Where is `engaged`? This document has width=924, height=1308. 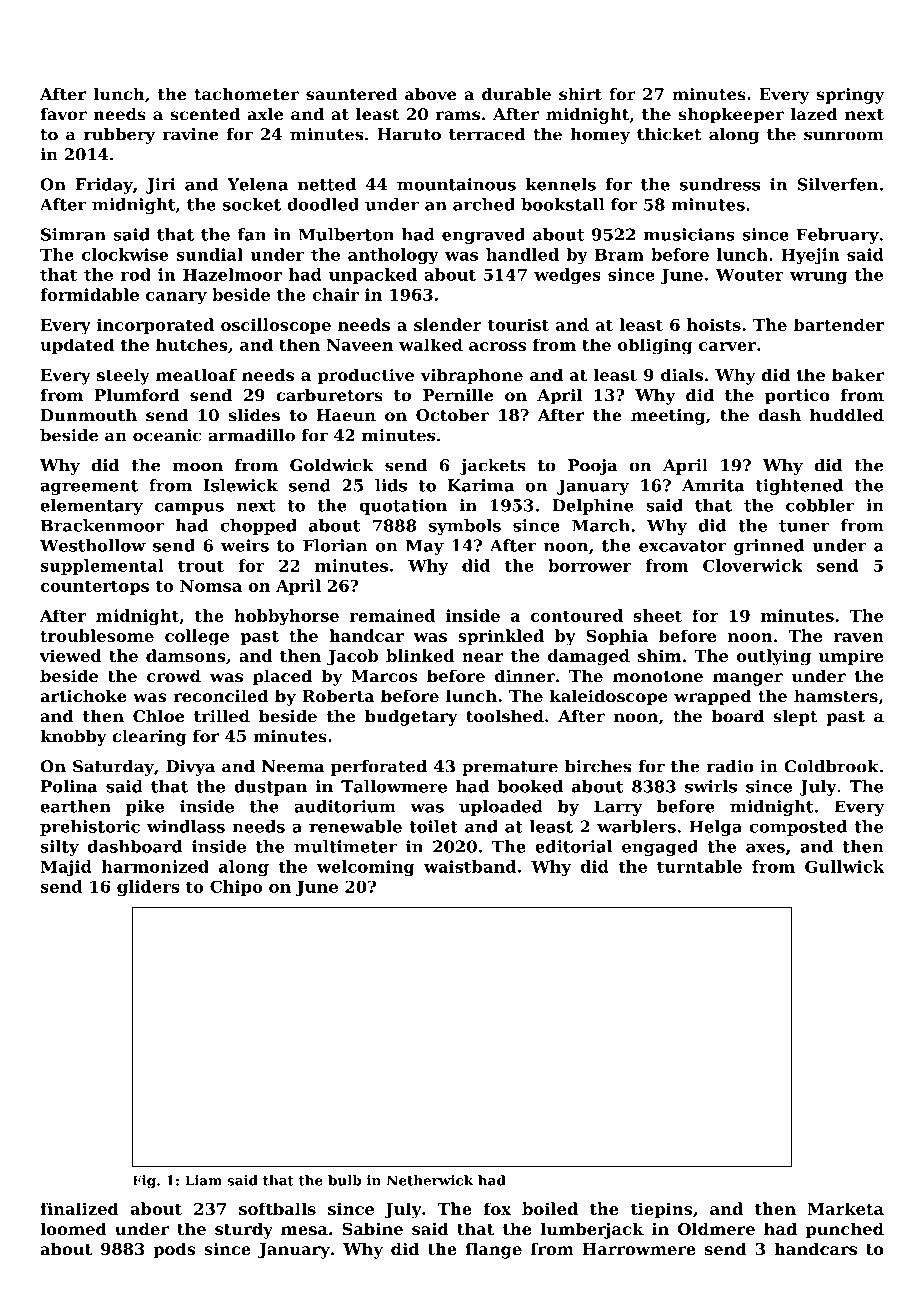 engaged is located at coordinates (660, 848).
